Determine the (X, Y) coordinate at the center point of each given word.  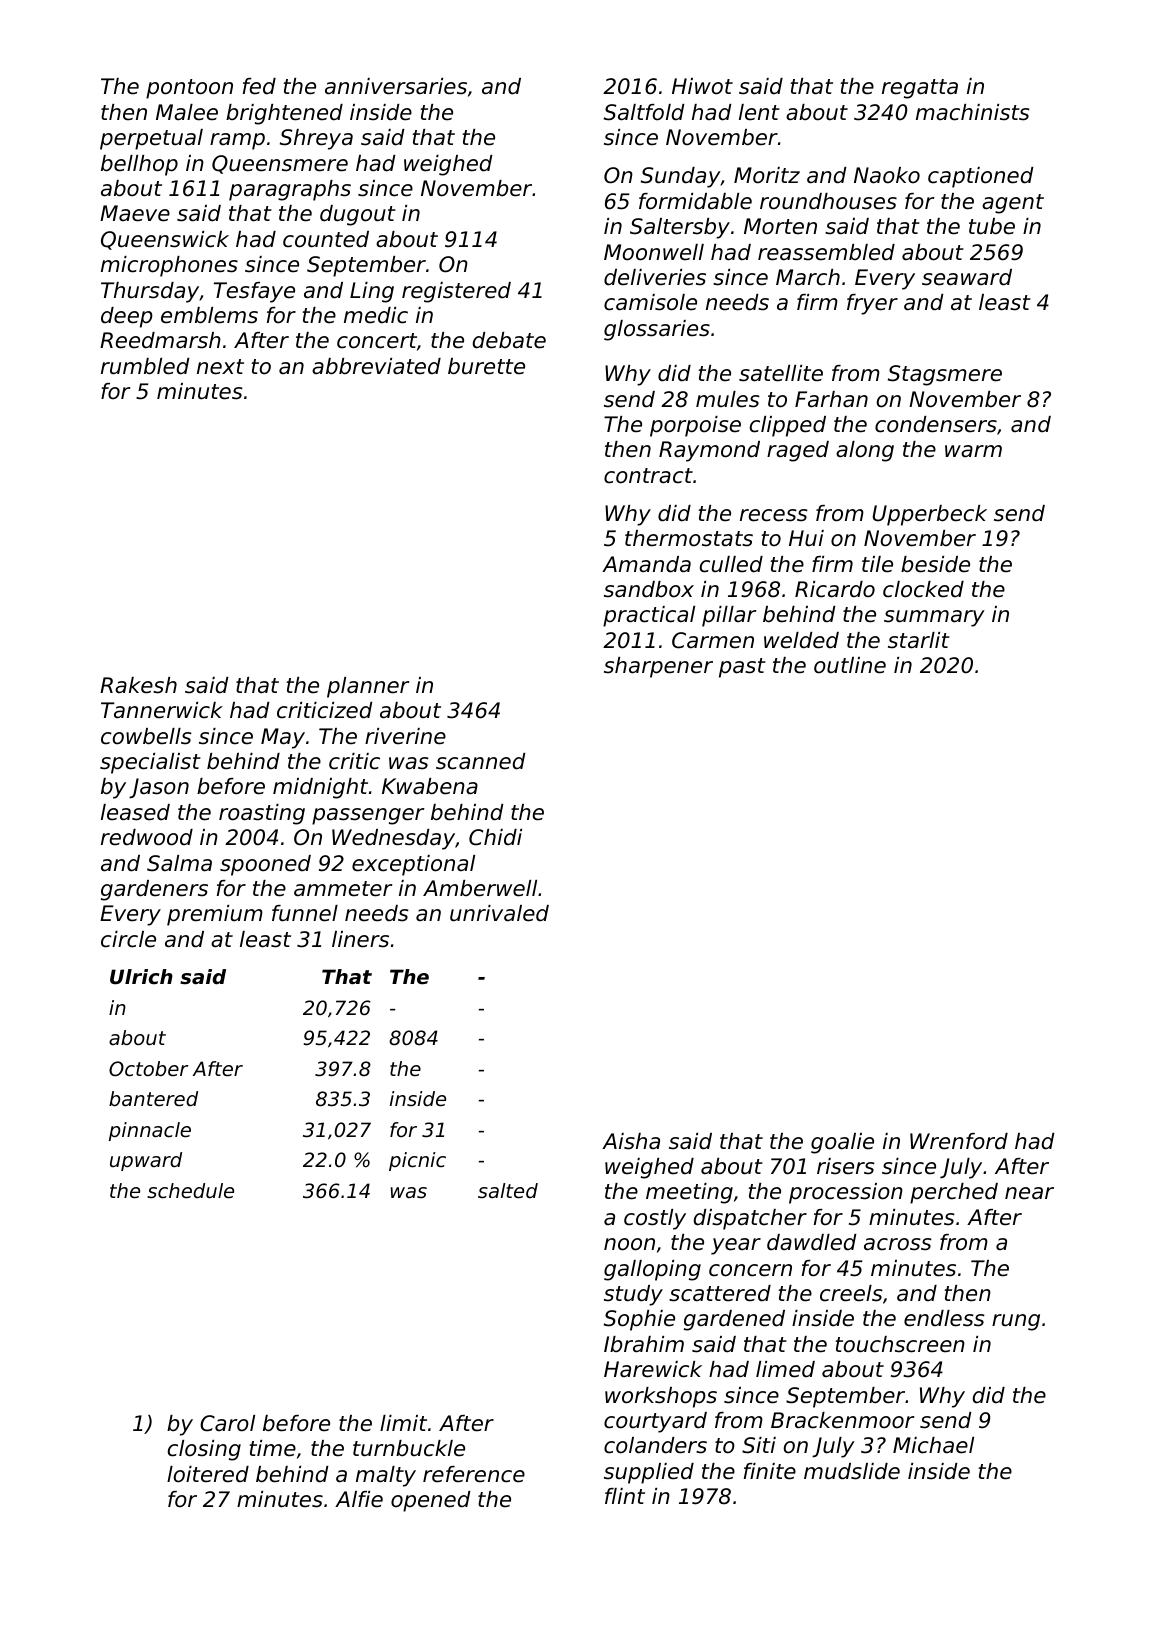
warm (973, 451)
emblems (209, 315)
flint (625, 1496)
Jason (159, 788)
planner (368, 687)
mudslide (852, 1471)
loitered (208, 1474)
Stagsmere (945, 375)
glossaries (657, 330)
